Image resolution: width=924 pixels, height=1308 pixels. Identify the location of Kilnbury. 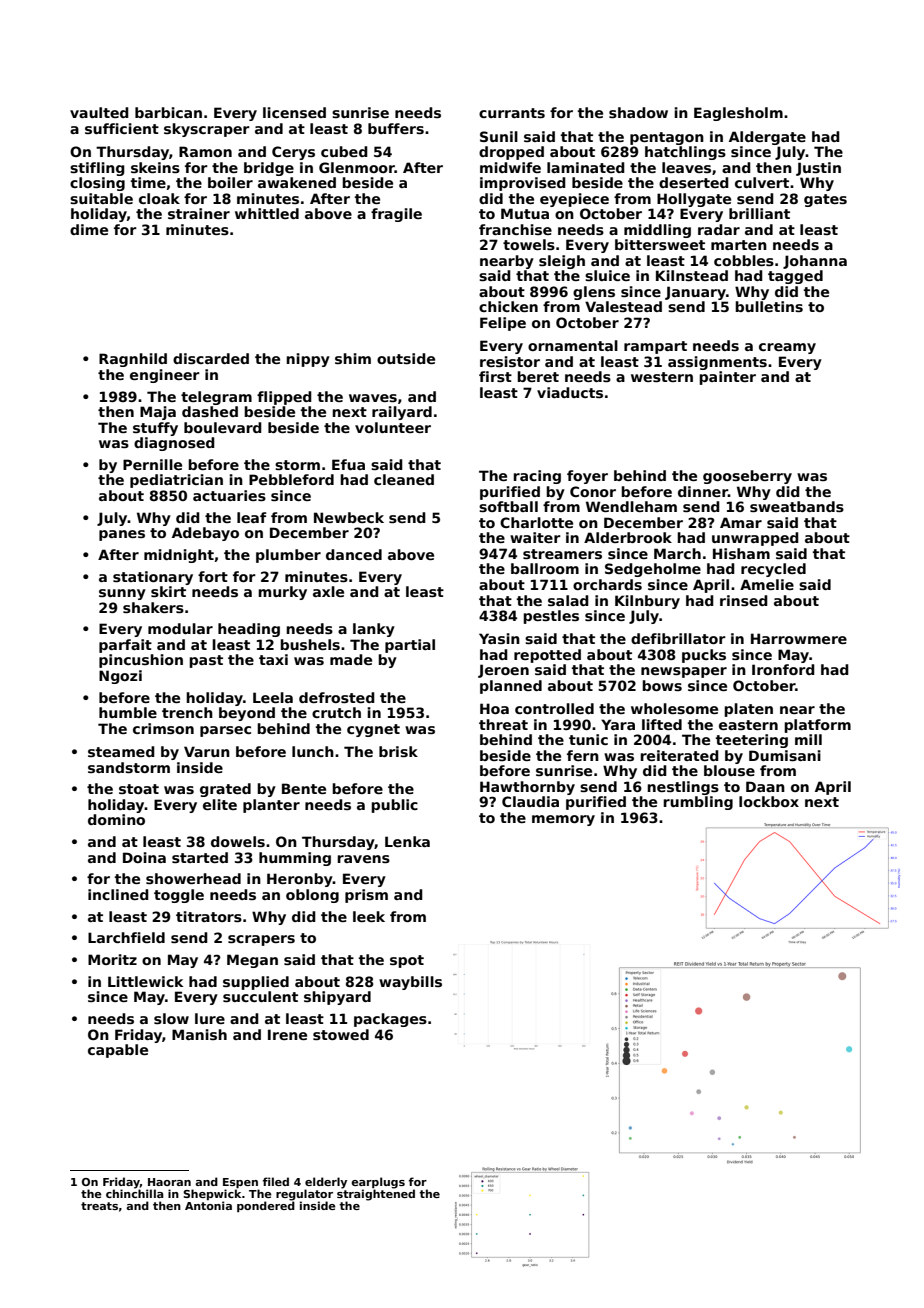
(647, 602).
